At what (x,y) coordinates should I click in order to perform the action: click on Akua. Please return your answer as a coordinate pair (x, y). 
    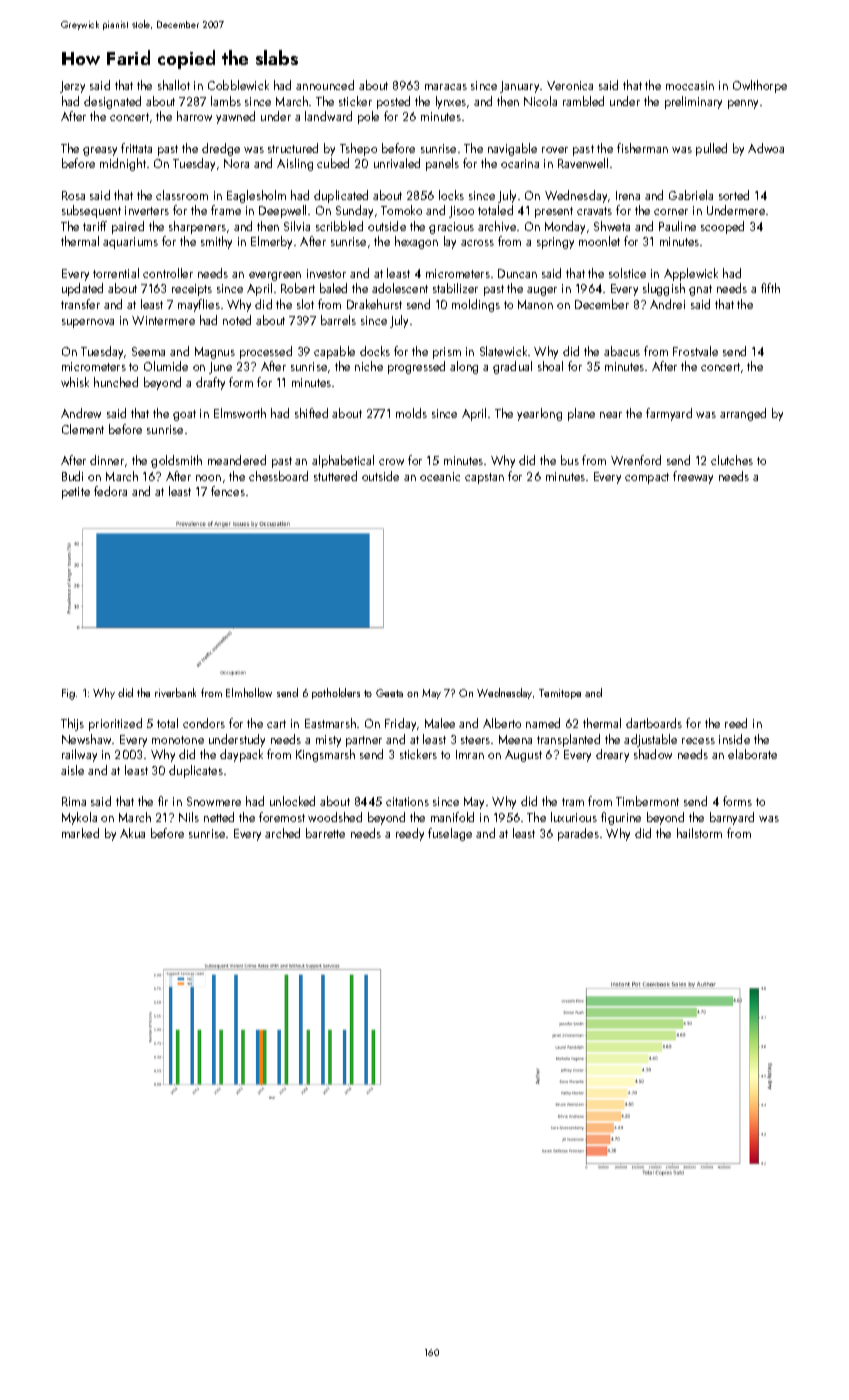
    Looking at the image, I should click on (132, 833).
